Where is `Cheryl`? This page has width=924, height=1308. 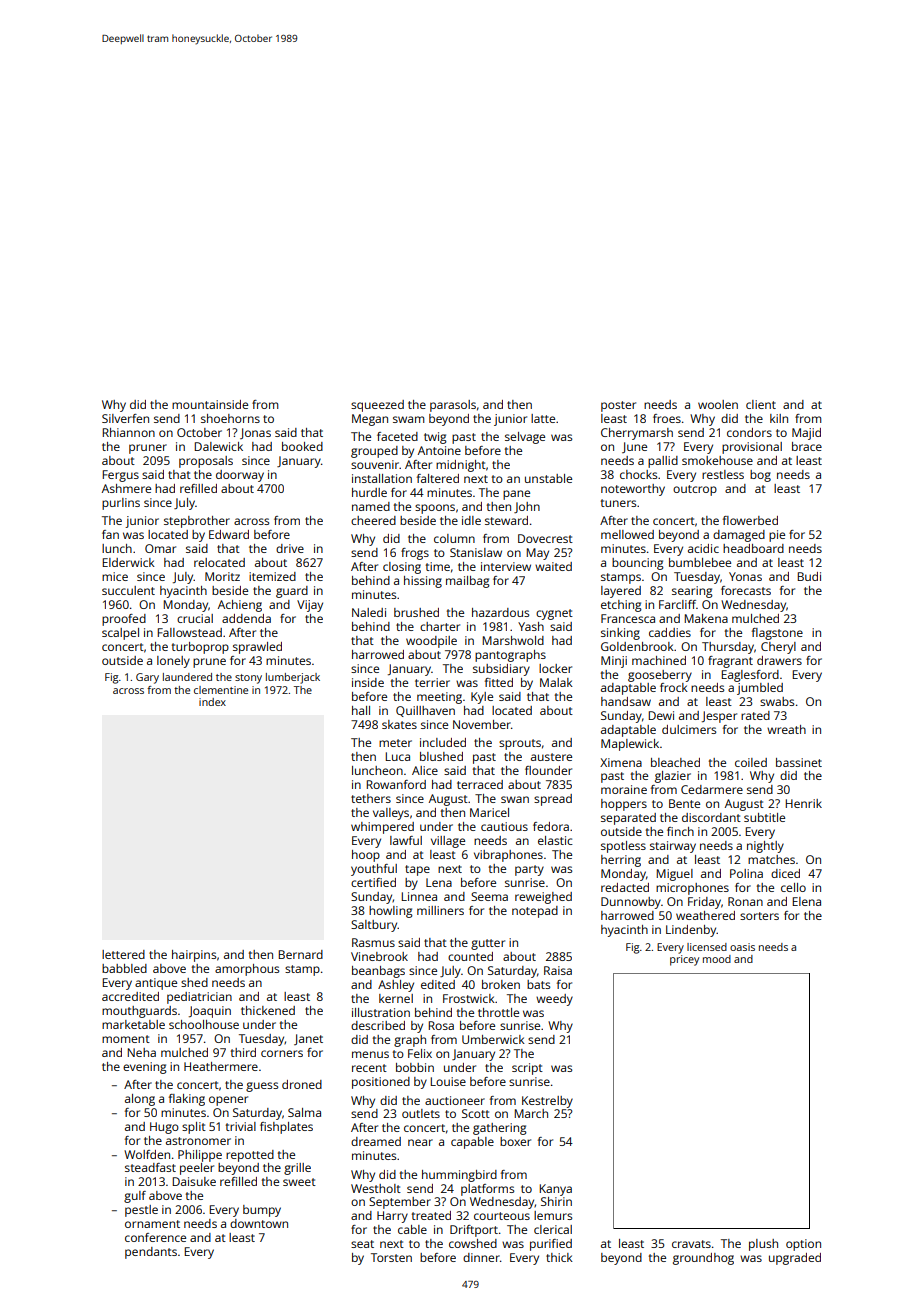
Cheryl is located at coordinates (778, 648).
